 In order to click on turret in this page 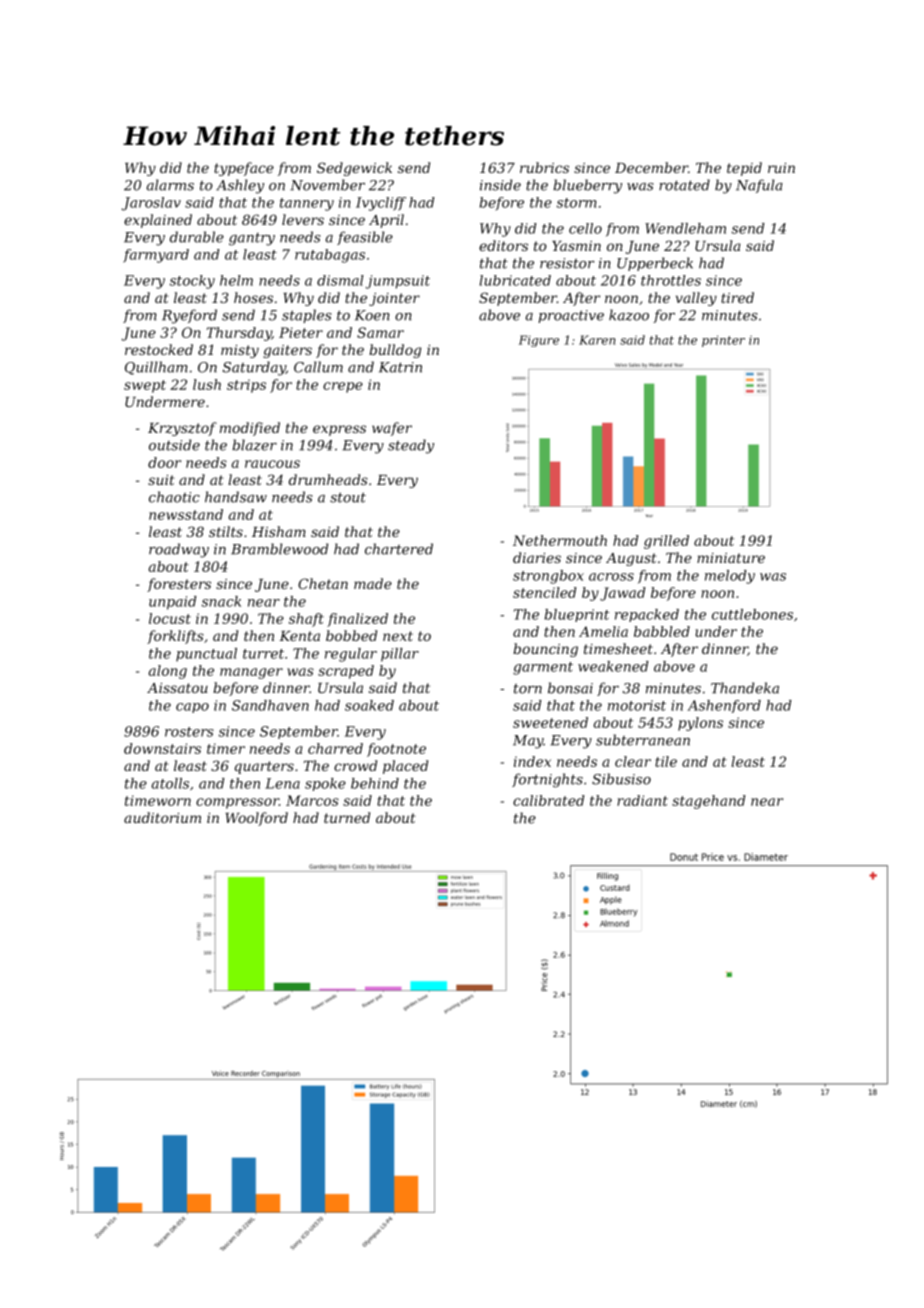, I will do `click(263, 654)`.
